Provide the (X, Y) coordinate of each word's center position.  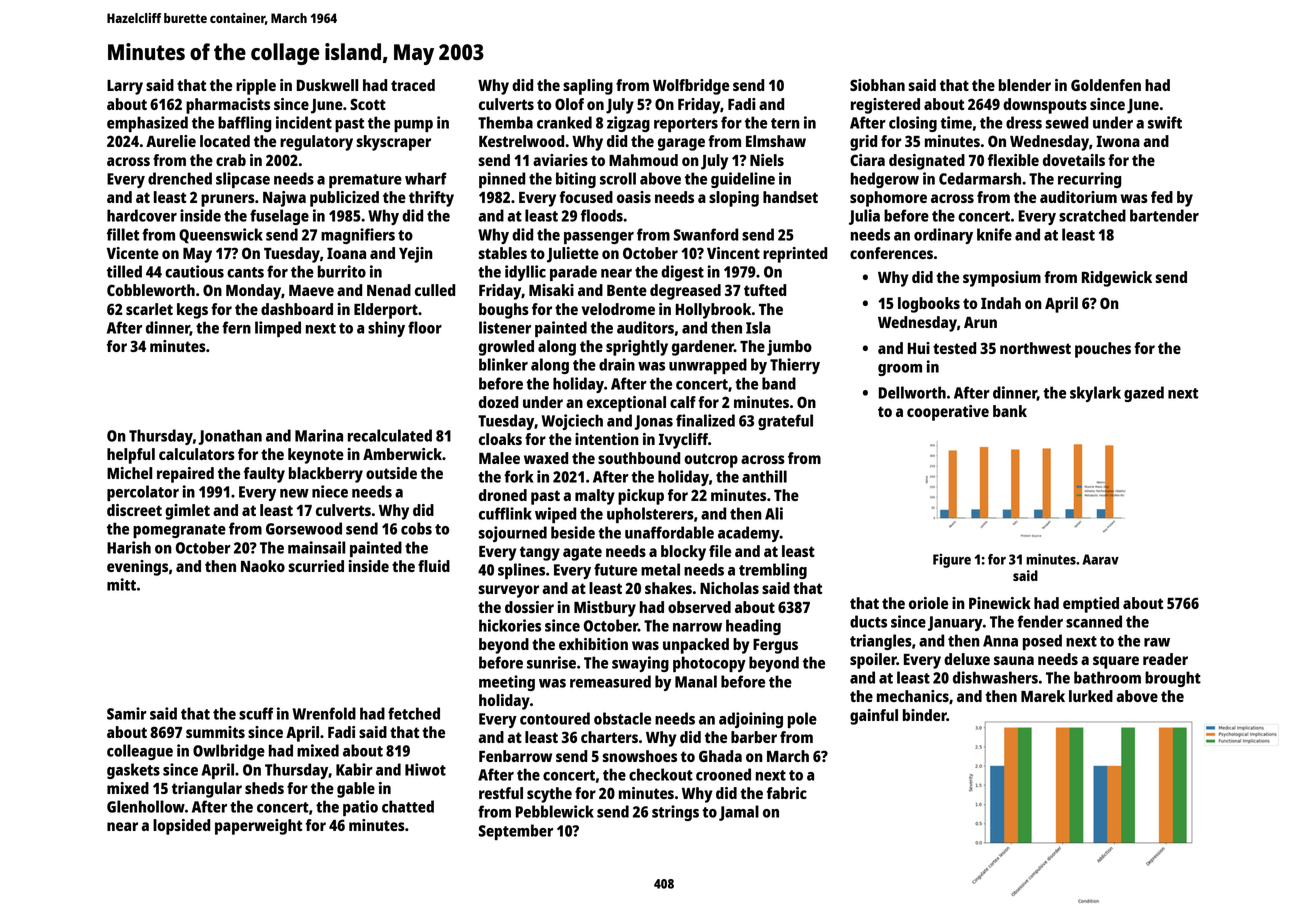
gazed (1144, 394)
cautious (194, 271)
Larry (125, 87)
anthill (764, 476)
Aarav (1100, 559)
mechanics (913, 696)
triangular (207, 790)
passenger (599, 238)
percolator (143, 493)
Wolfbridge (691, 87)
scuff (256, 713)
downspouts (1045, 106)
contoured (555, 718)
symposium (1002, 279)
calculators (197, 454)
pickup (641, 497)
